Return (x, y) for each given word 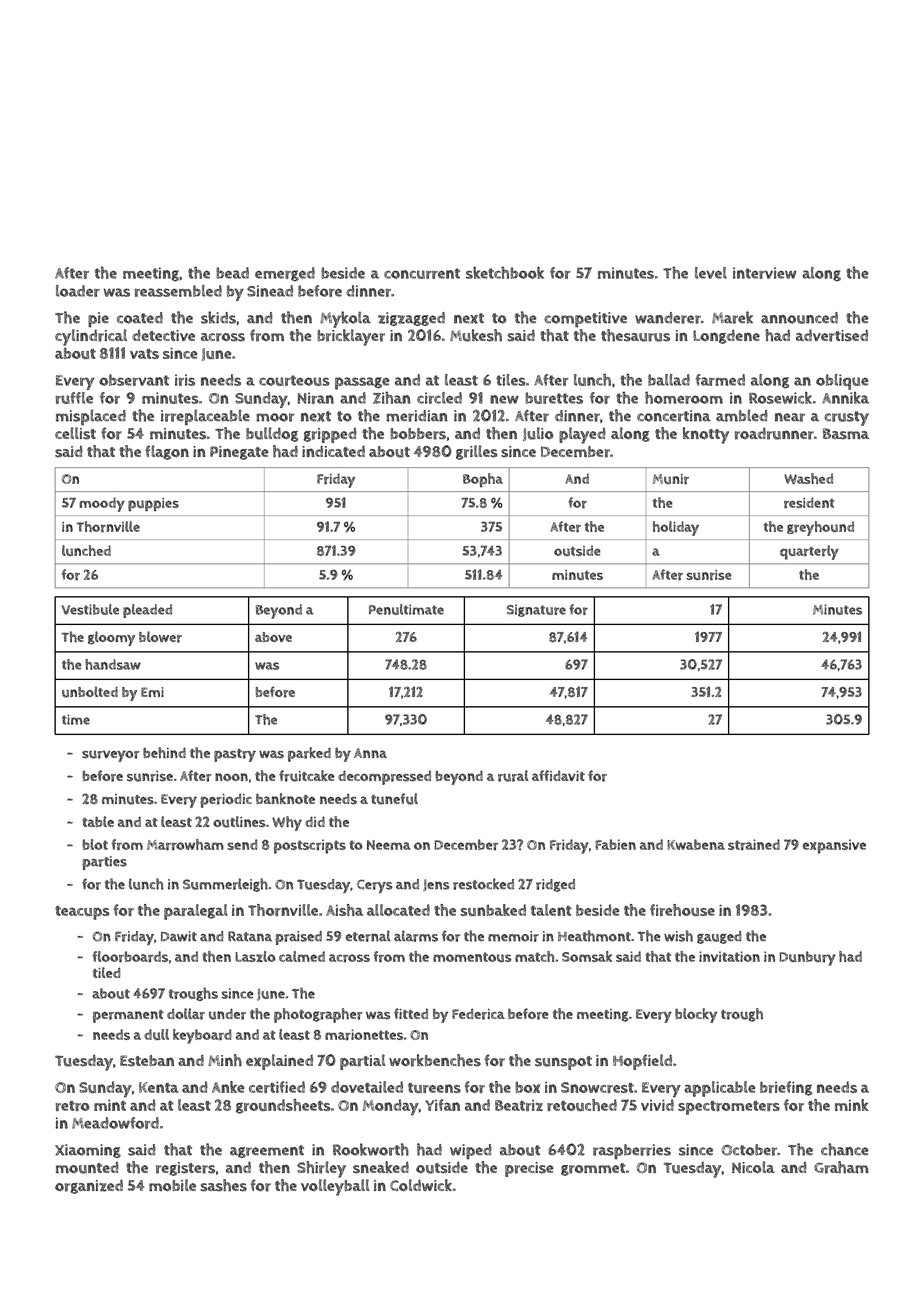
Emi (152, 692)
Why (287, 823)
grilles (476, 452)
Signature (536, 610)
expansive (834, 846)
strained (754, 844)
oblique (842, 382)
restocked (483, 884)
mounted (87, 1167)
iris (185, 380)
